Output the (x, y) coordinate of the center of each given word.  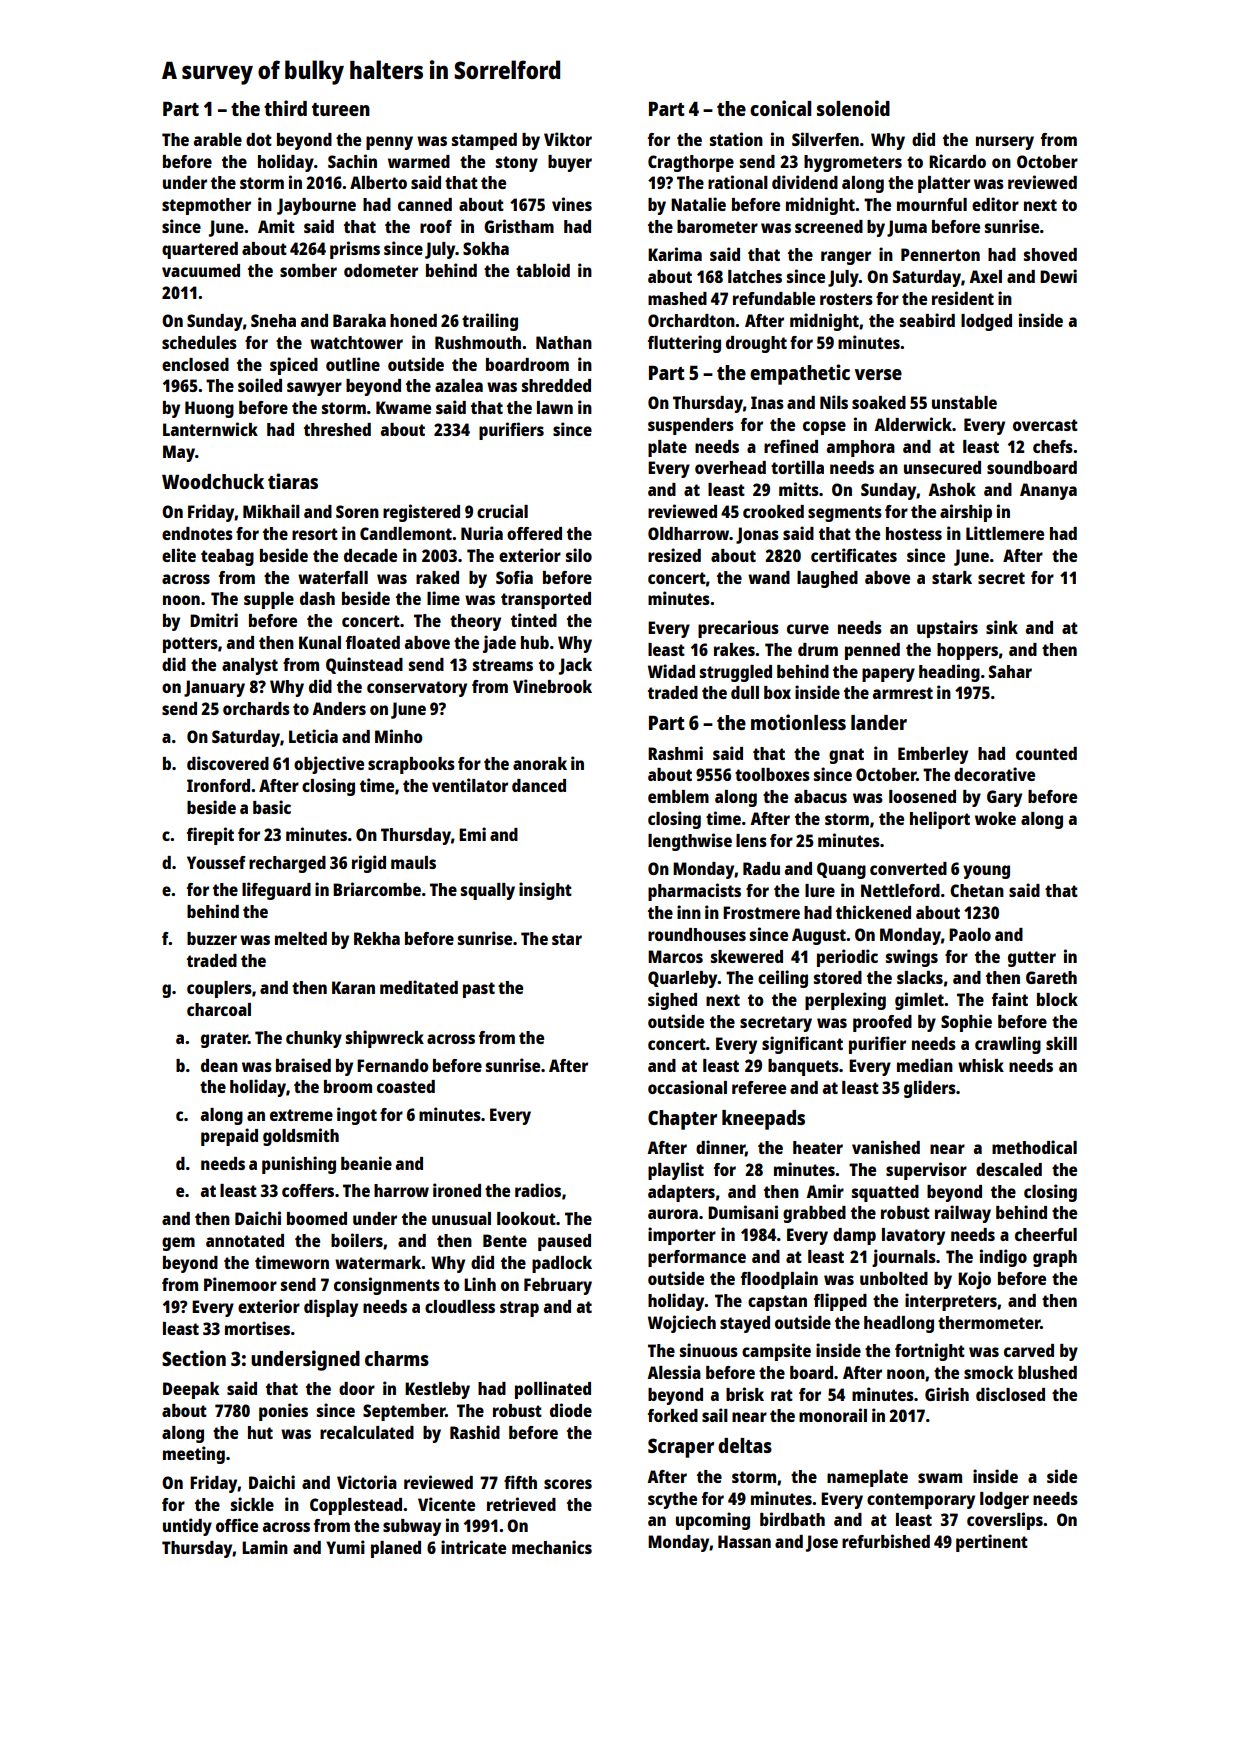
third (285, 108)
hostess (914, 533)
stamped (484, 141)
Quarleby (683, 979)
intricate (473, 1547)
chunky (314, 1039)
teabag (227, 557)
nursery (1005, 143)
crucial (502, 511)
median (925, 1065)
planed (396, 1549)
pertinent (992, 1543)
